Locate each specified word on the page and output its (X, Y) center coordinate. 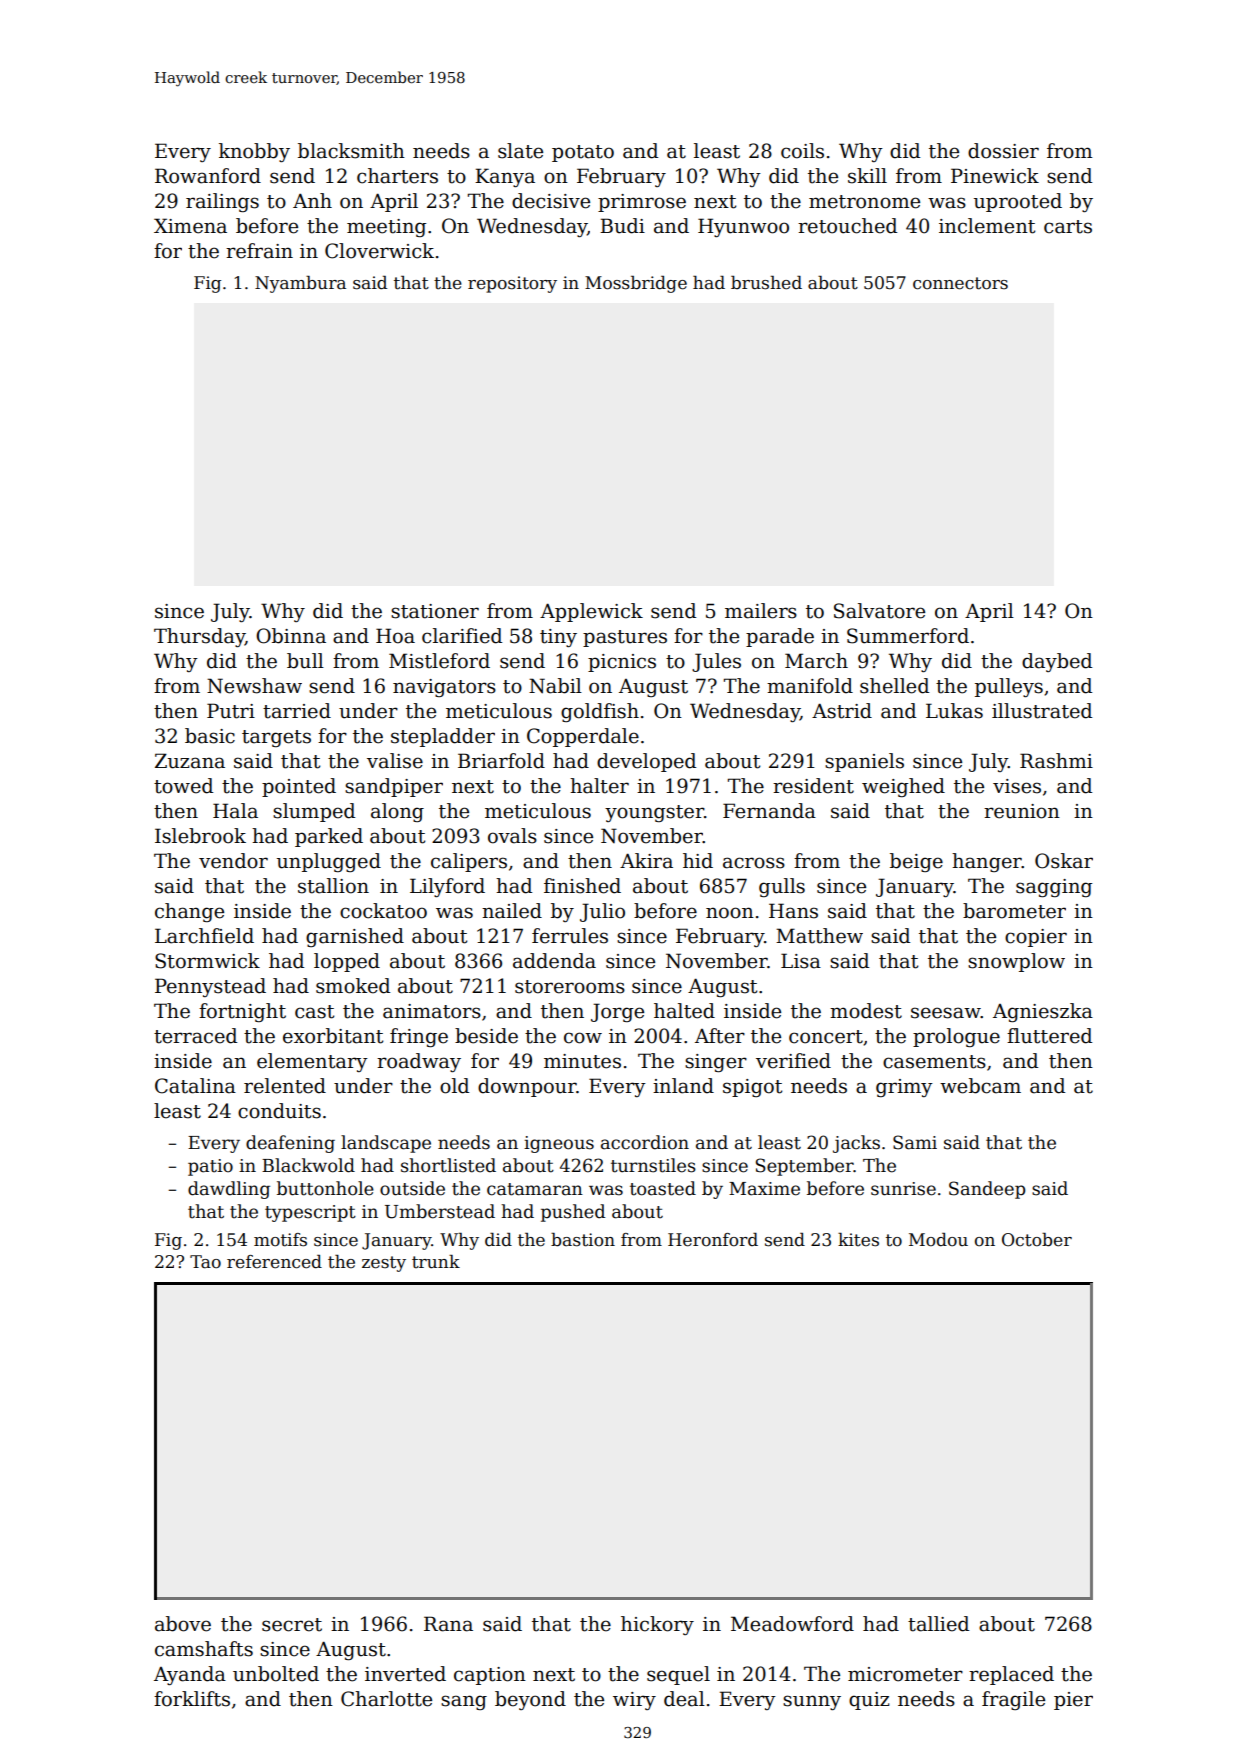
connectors (960, 283)
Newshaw (254, 686)
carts (1068, 227)
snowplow (1016, 962)
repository (512, 284)
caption (490, 1676)
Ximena (190, 226)
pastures (625, 638)
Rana (448, 1624)
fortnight (242, 1012)
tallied (938, 1624)
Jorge (617, 1012)
